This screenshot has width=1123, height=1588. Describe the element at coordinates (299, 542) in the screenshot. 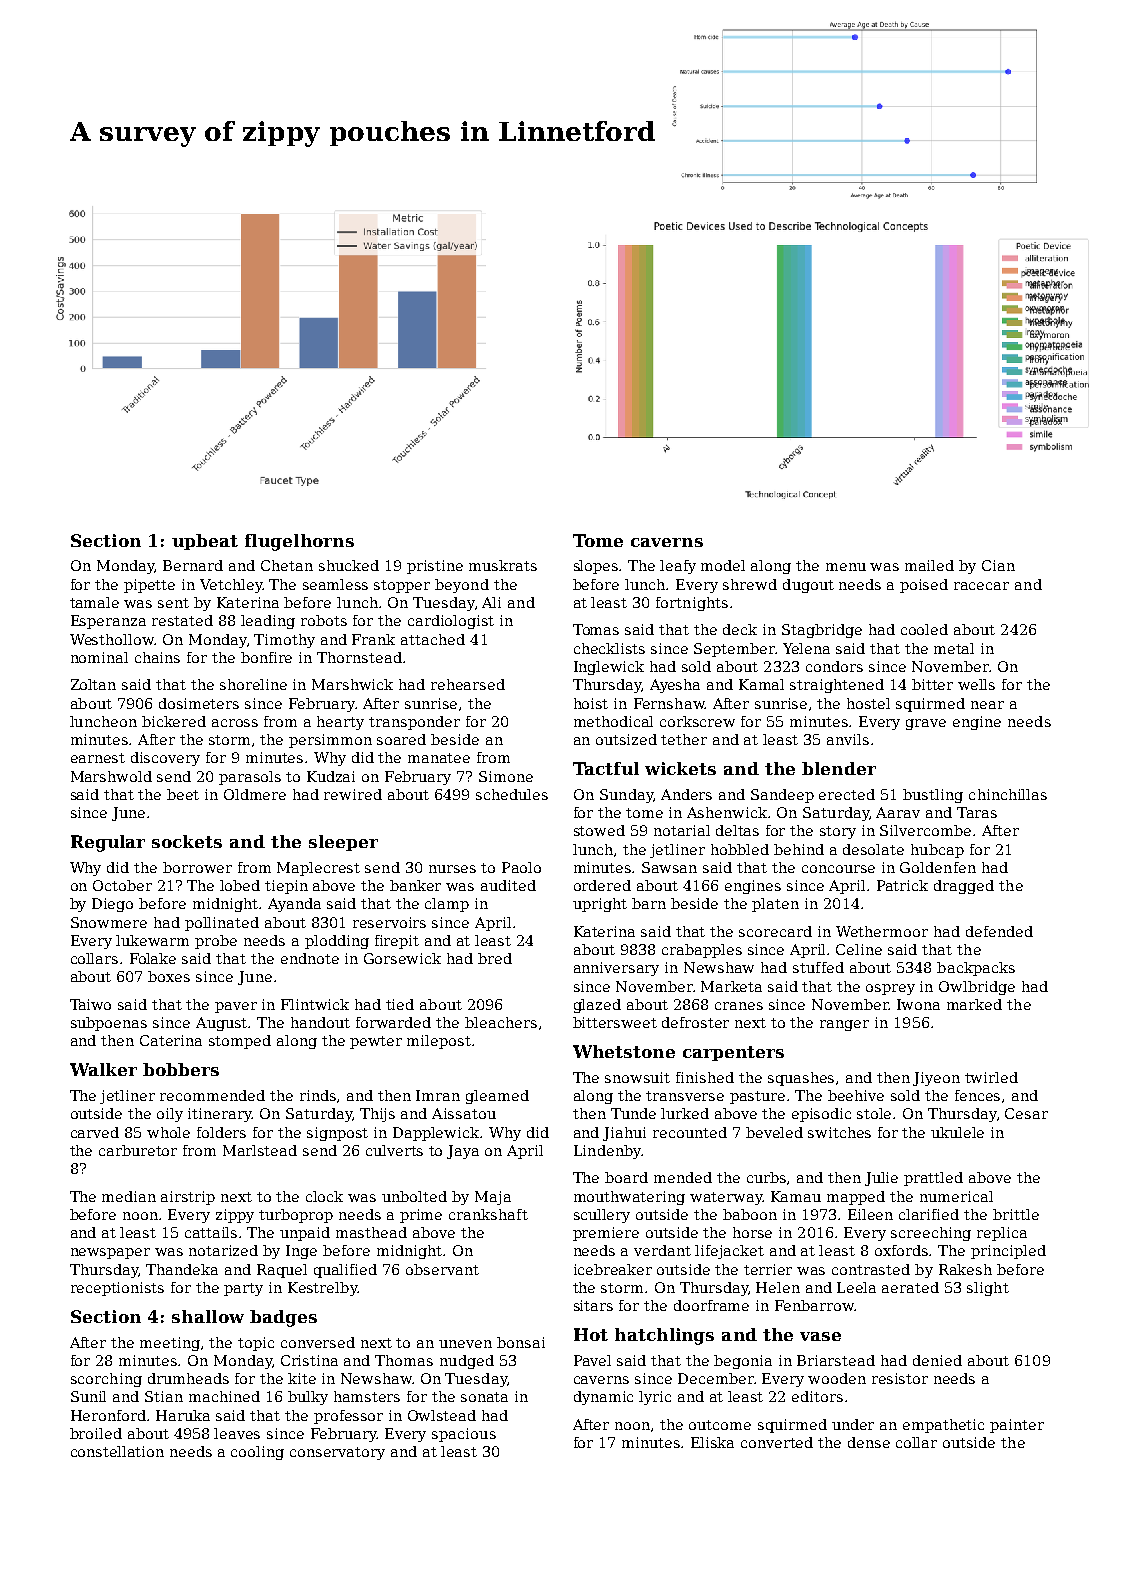

I see `flugelhorns` at that location.
